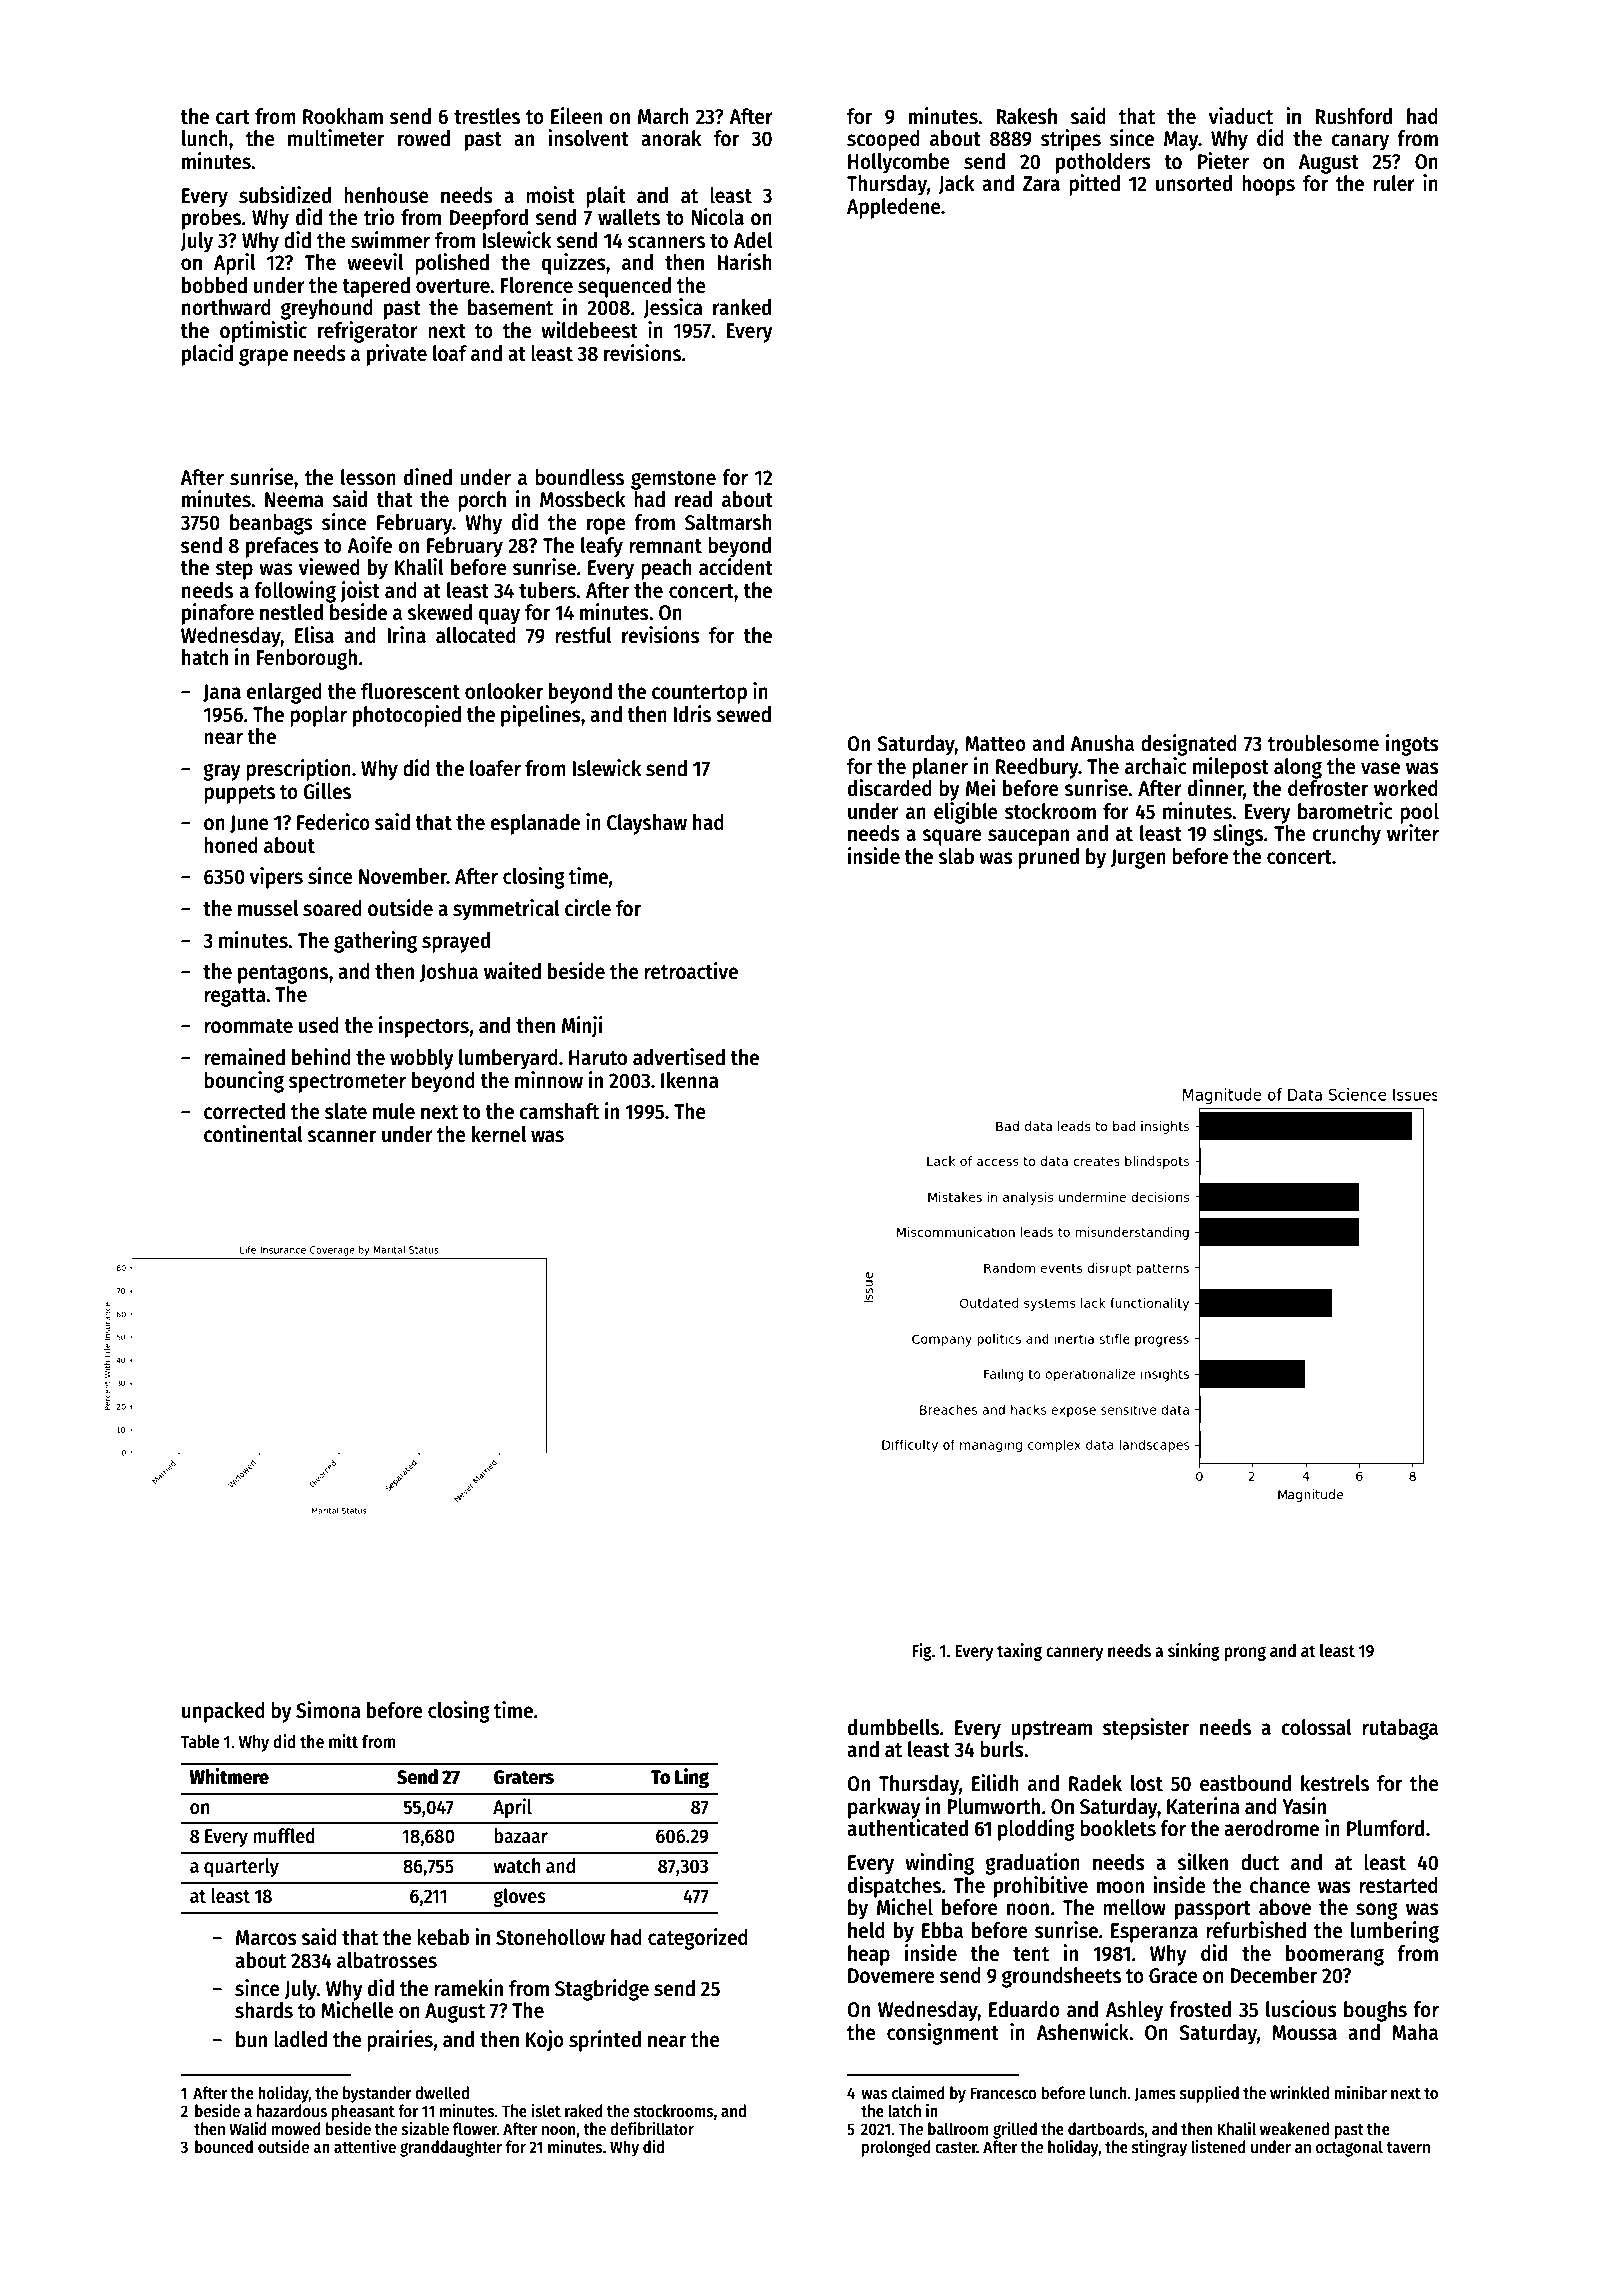  Describe the element at coordinates (1413, 833) in the screenshot. I see `writer` at that location.
